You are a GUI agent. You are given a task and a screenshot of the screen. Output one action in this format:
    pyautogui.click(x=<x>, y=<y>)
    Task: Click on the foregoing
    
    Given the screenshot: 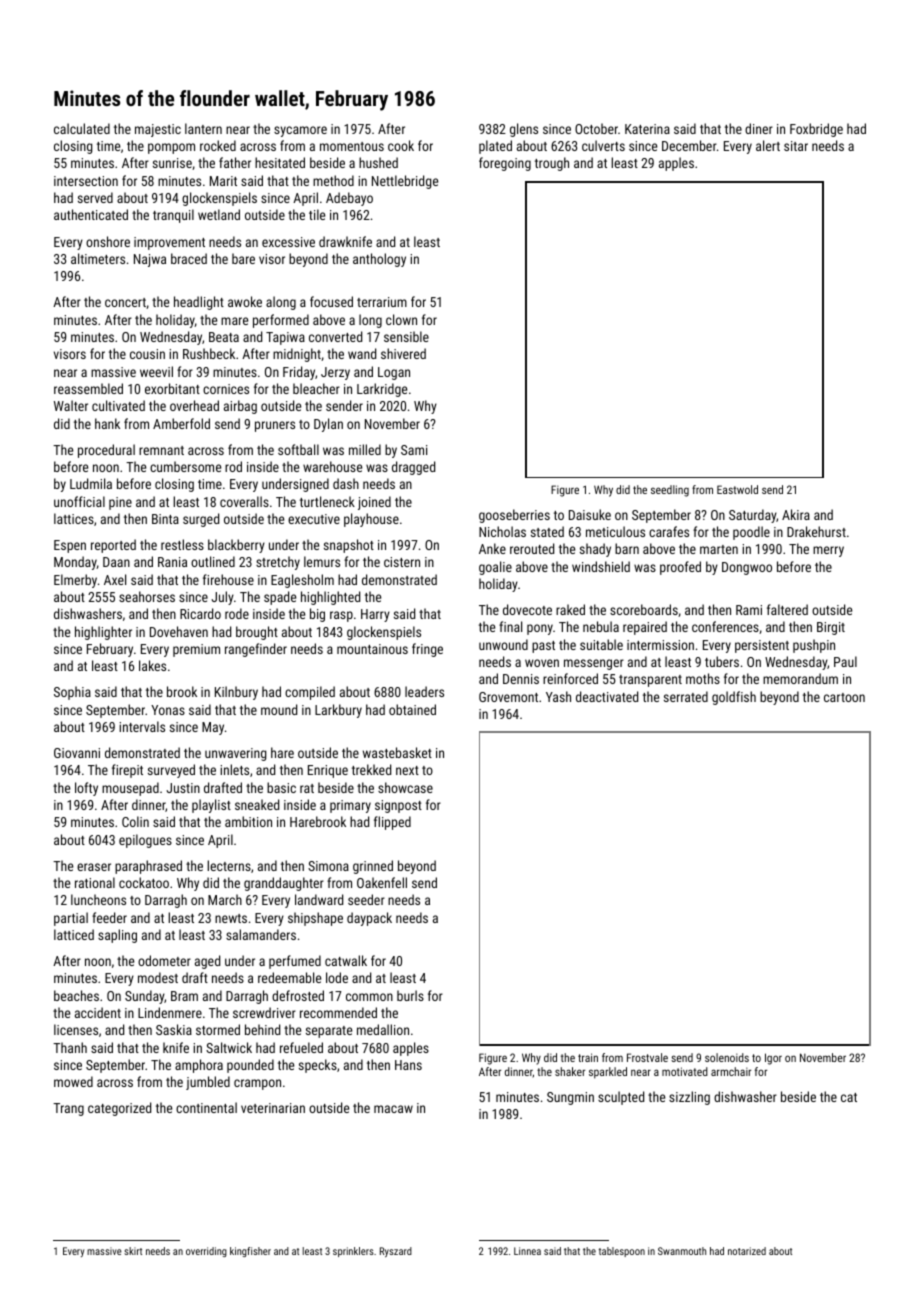 What is the action you would take?
    pyautogui.click(x=505, y=164)
